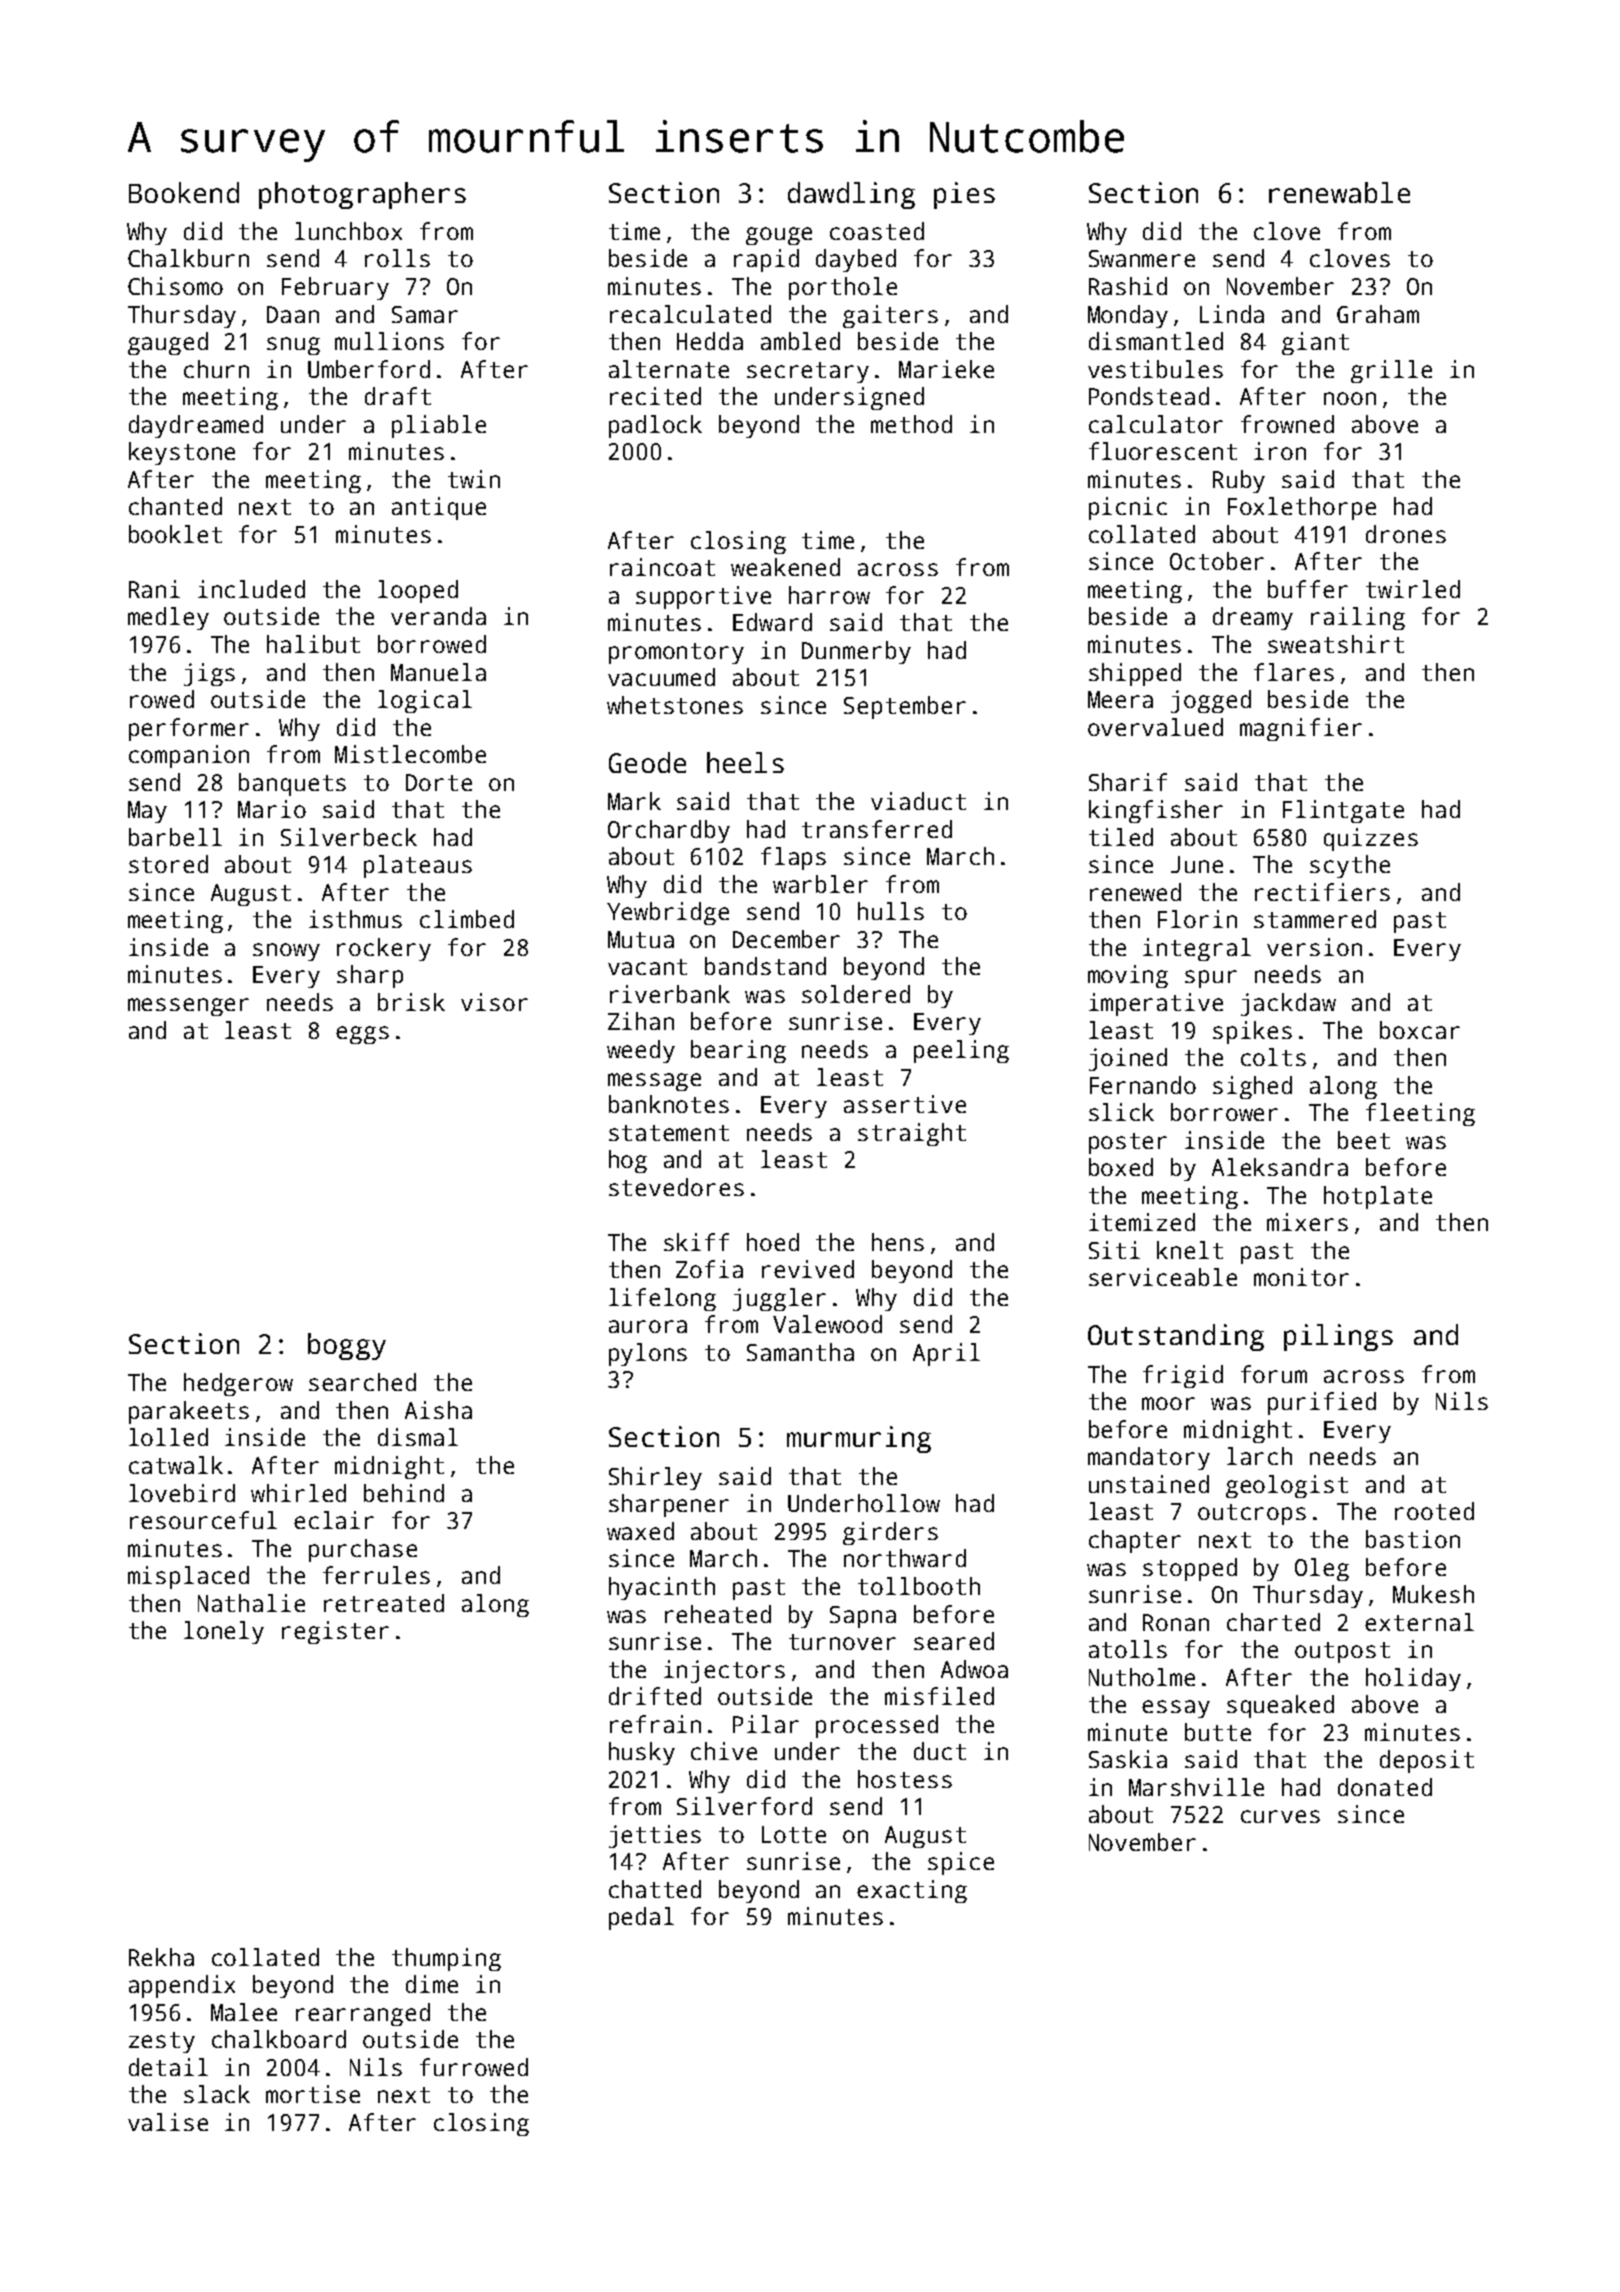 This image has height=2292, width=1620. I want to click on mortise, so click(313, 2094).
